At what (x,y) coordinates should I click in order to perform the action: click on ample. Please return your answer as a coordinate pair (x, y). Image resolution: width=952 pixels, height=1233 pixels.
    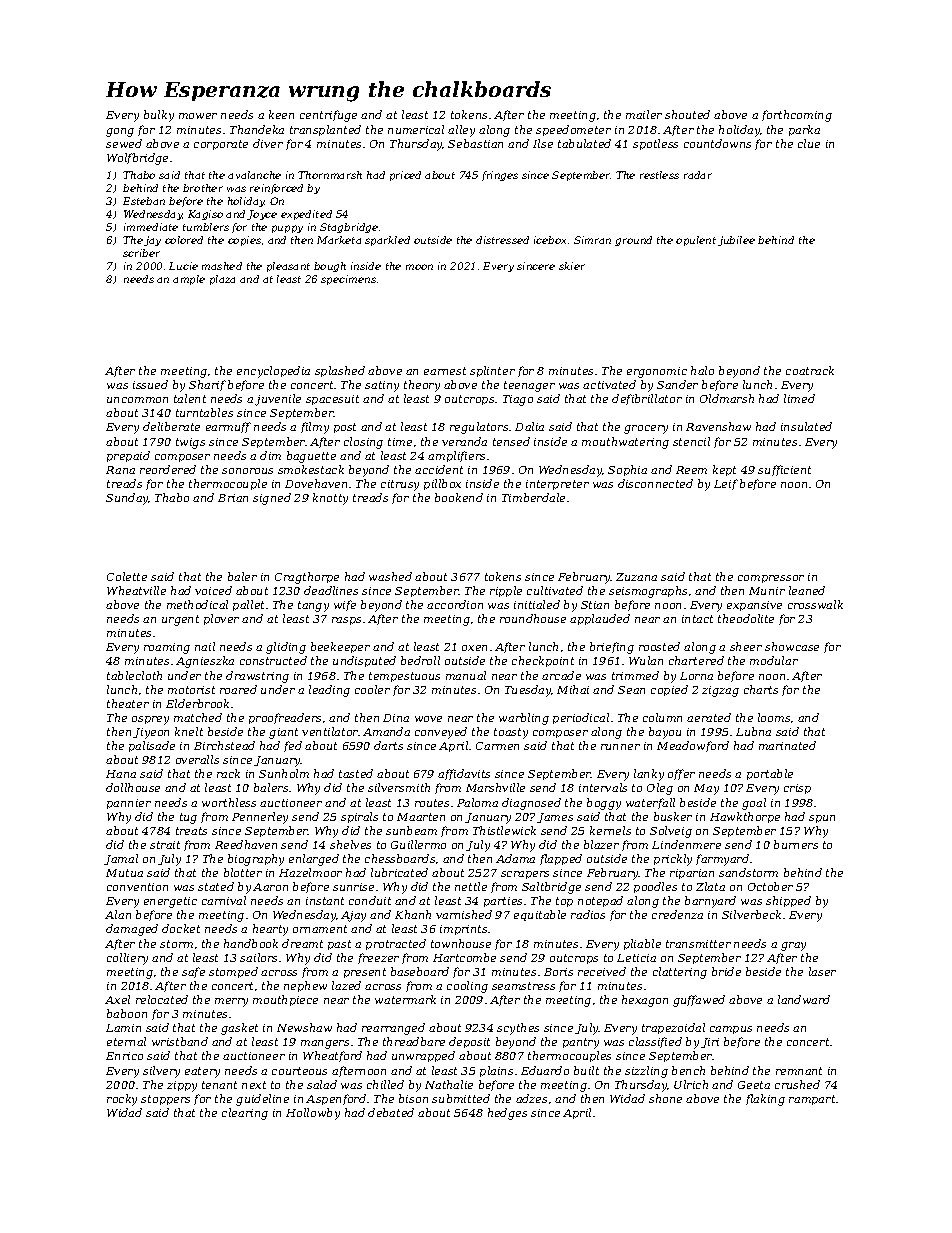
    Looking at the image, I should click on (189, 280).
